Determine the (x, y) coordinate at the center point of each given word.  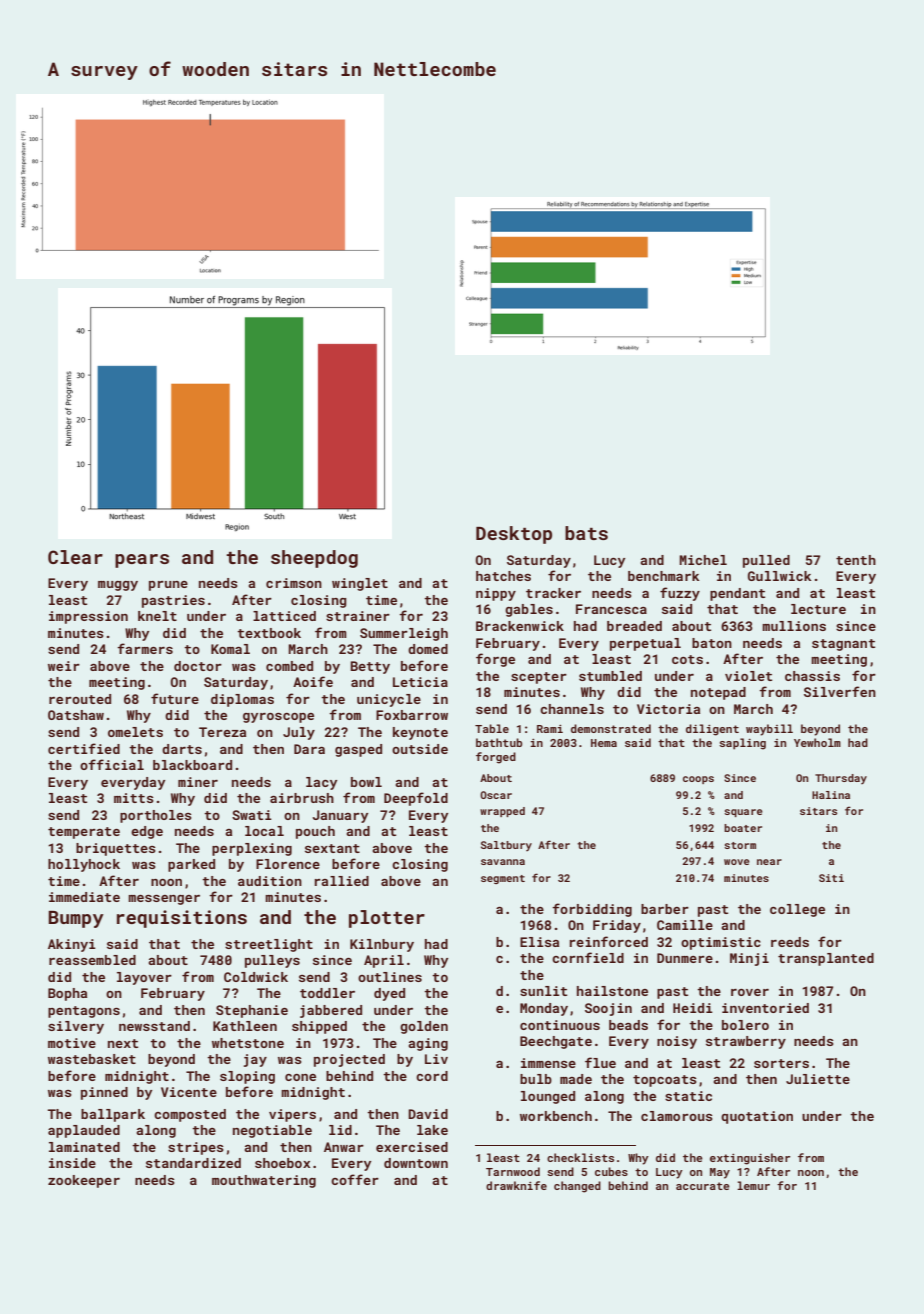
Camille (685, 925)
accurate (703, 1186)
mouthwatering (264, 1181)
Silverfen (840, 691)
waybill (769, 730)
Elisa (539, 942)
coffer (355, 1179)
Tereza (222, 732)
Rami (550, 729)
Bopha (67, 994)
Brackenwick (520, 626)
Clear (75, 557)
